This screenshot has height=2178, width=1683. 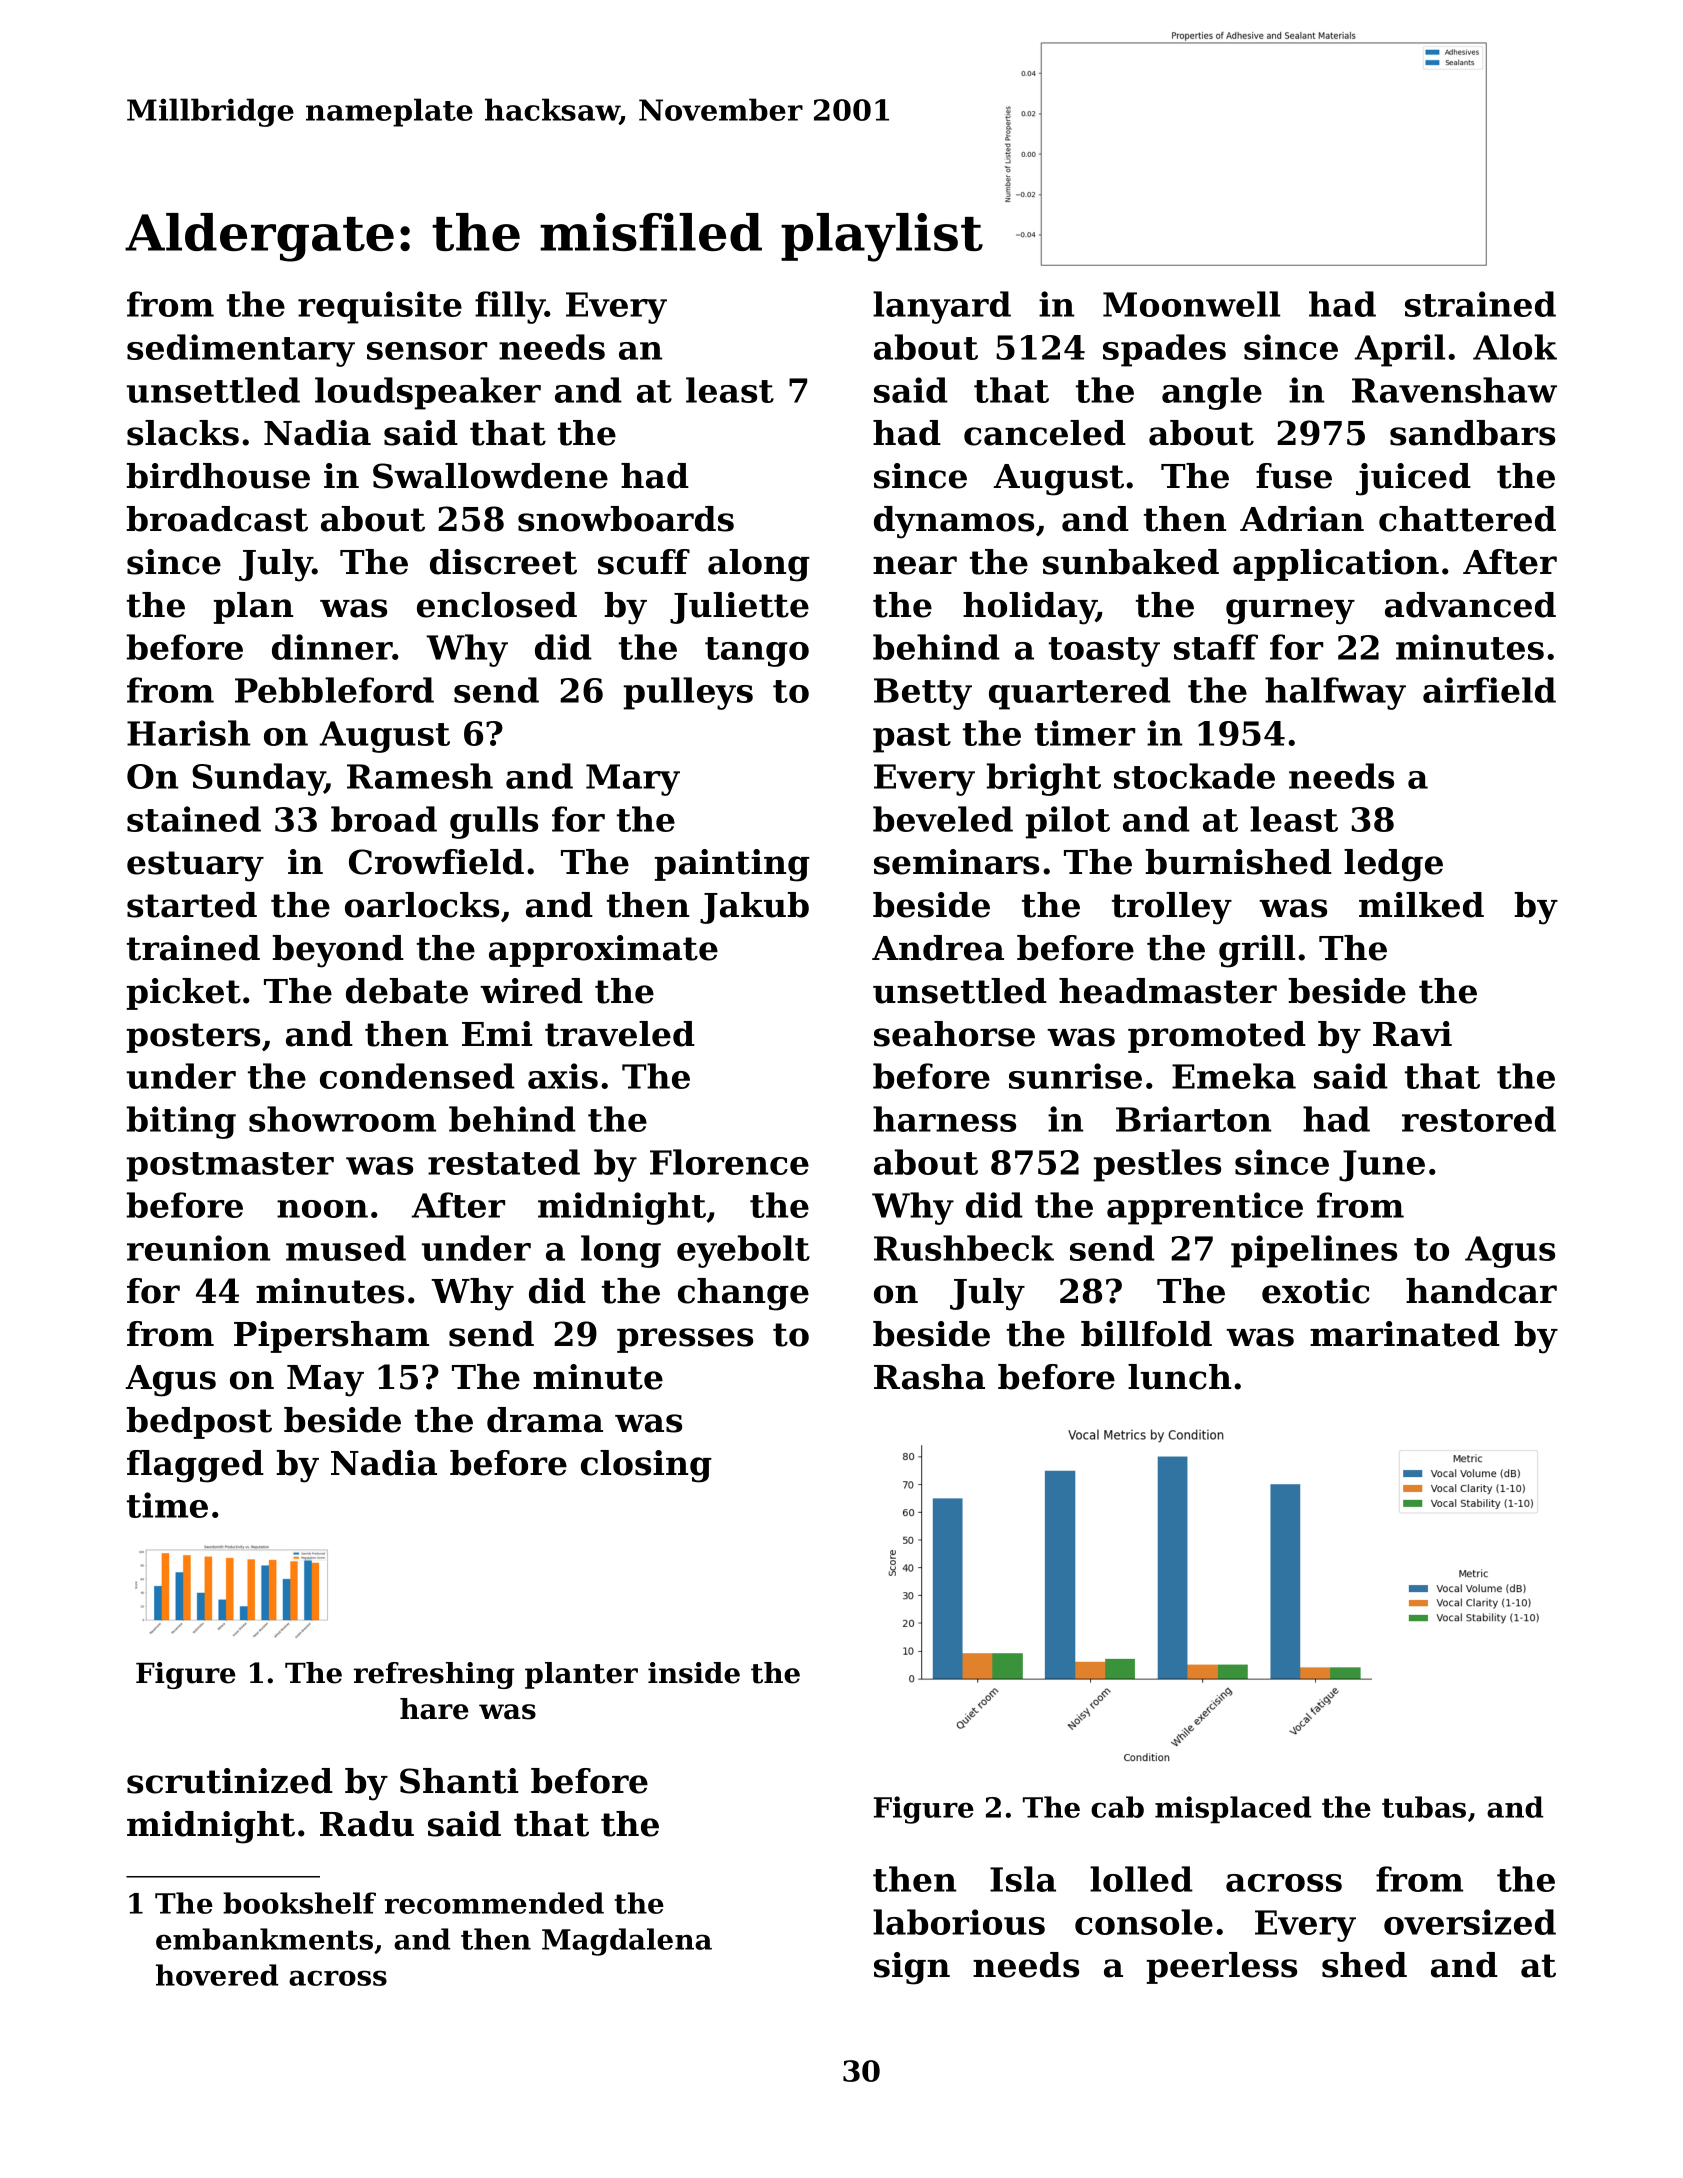 I want to click on beyond, so click(x=338, y=951).
